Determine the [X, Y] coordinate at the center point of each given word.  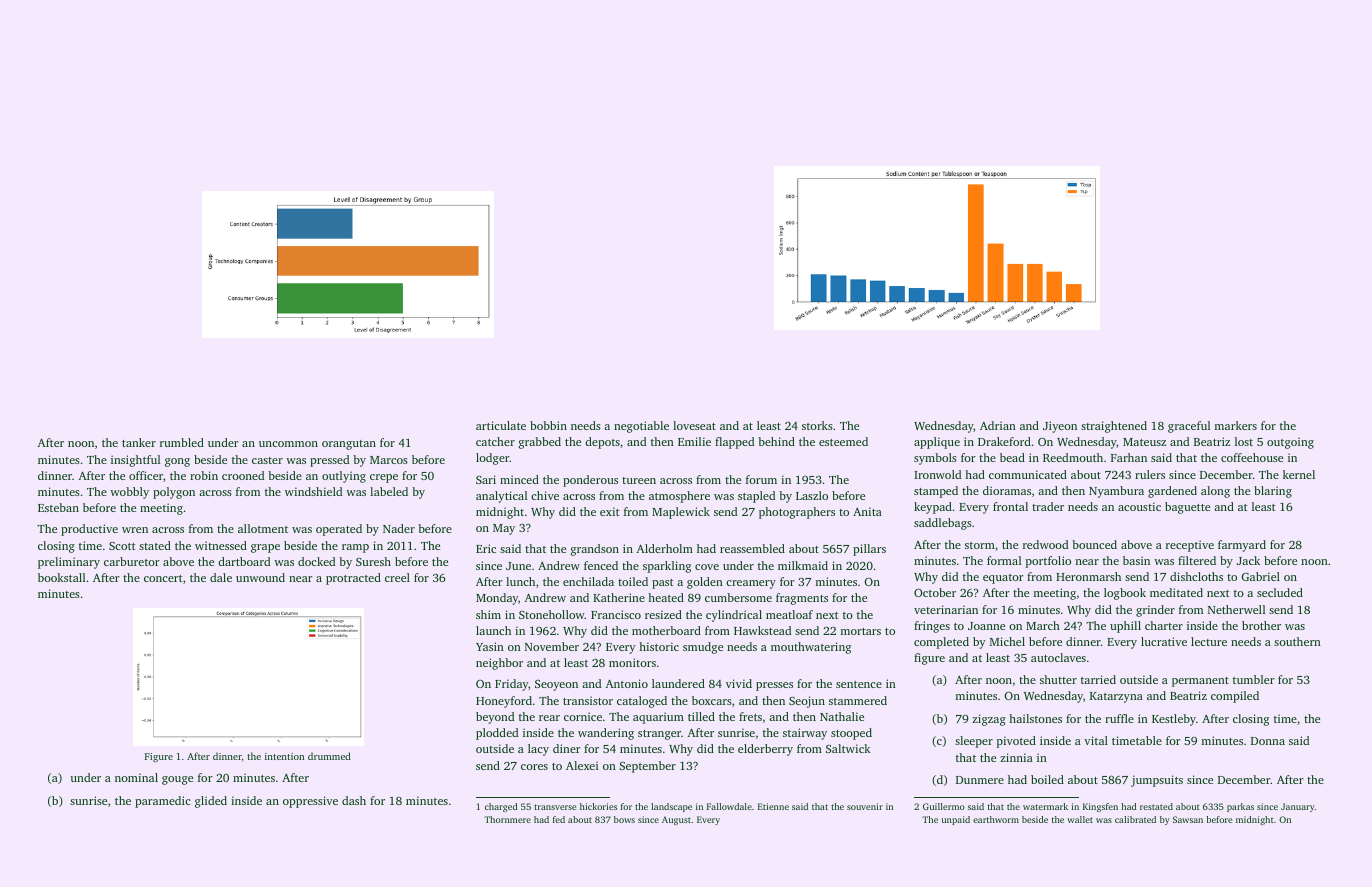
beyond [495, 718]
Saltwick [848, 748]
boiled [1047, 779]
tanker [139, 442]
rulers [1150, 474]
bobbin [548, 425]
